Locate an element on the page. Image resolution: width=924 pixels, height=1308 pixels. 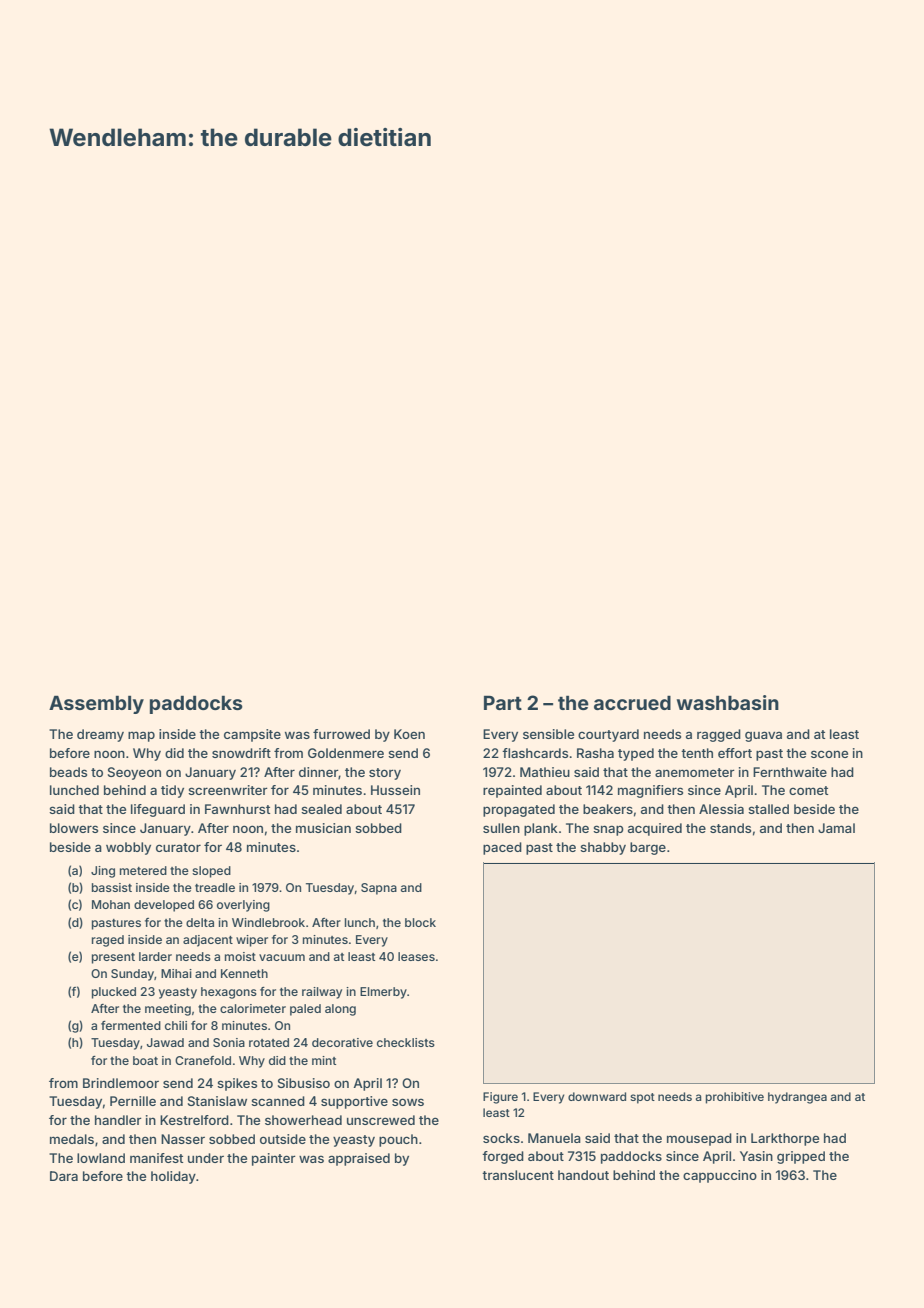
hydrangea is located at coordinates (797, 1098).
